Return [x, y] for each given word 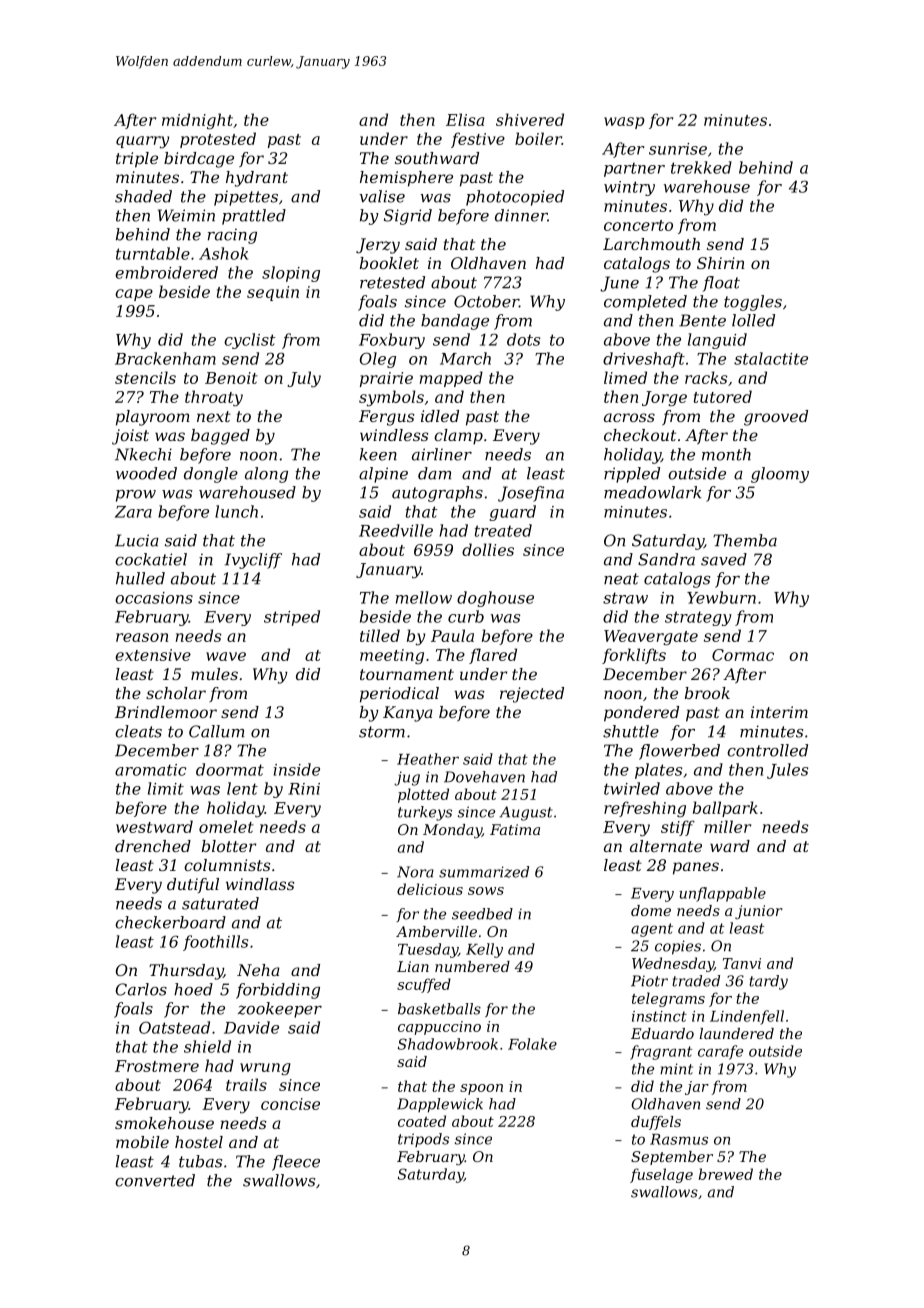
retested [392, 282]
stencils [145, 377]
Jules [787, 771]
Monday [452, 831]
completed [645, 303]
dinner [521, 215]
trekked [701, 167]
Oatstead [174, 1027]
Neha [258, 970]
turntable [153, 253]
